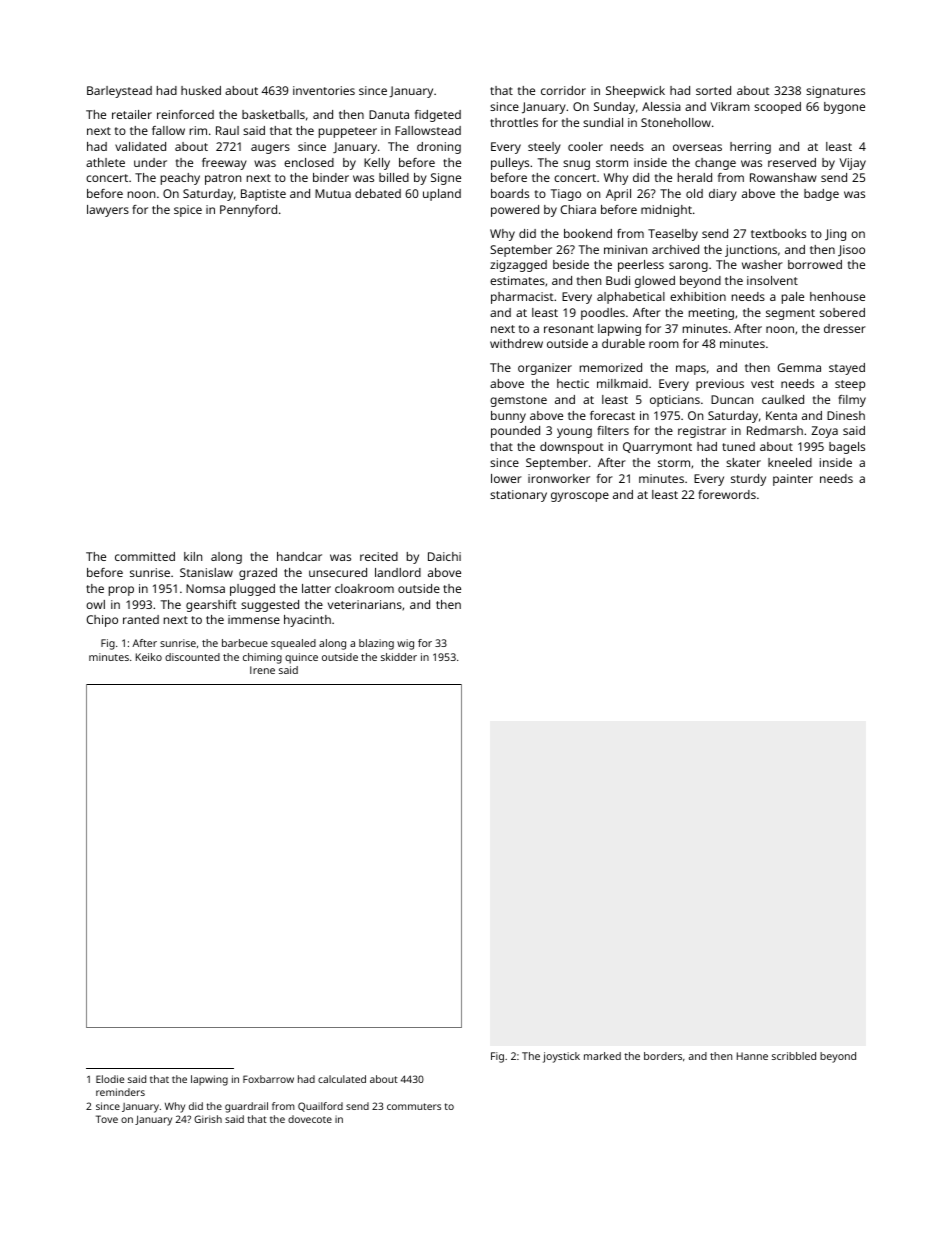 This screenshot has width=952, height=1233. Describe the element at coordinates (635, 92) in the screenshot. I see `Sheepwick` at that location.
